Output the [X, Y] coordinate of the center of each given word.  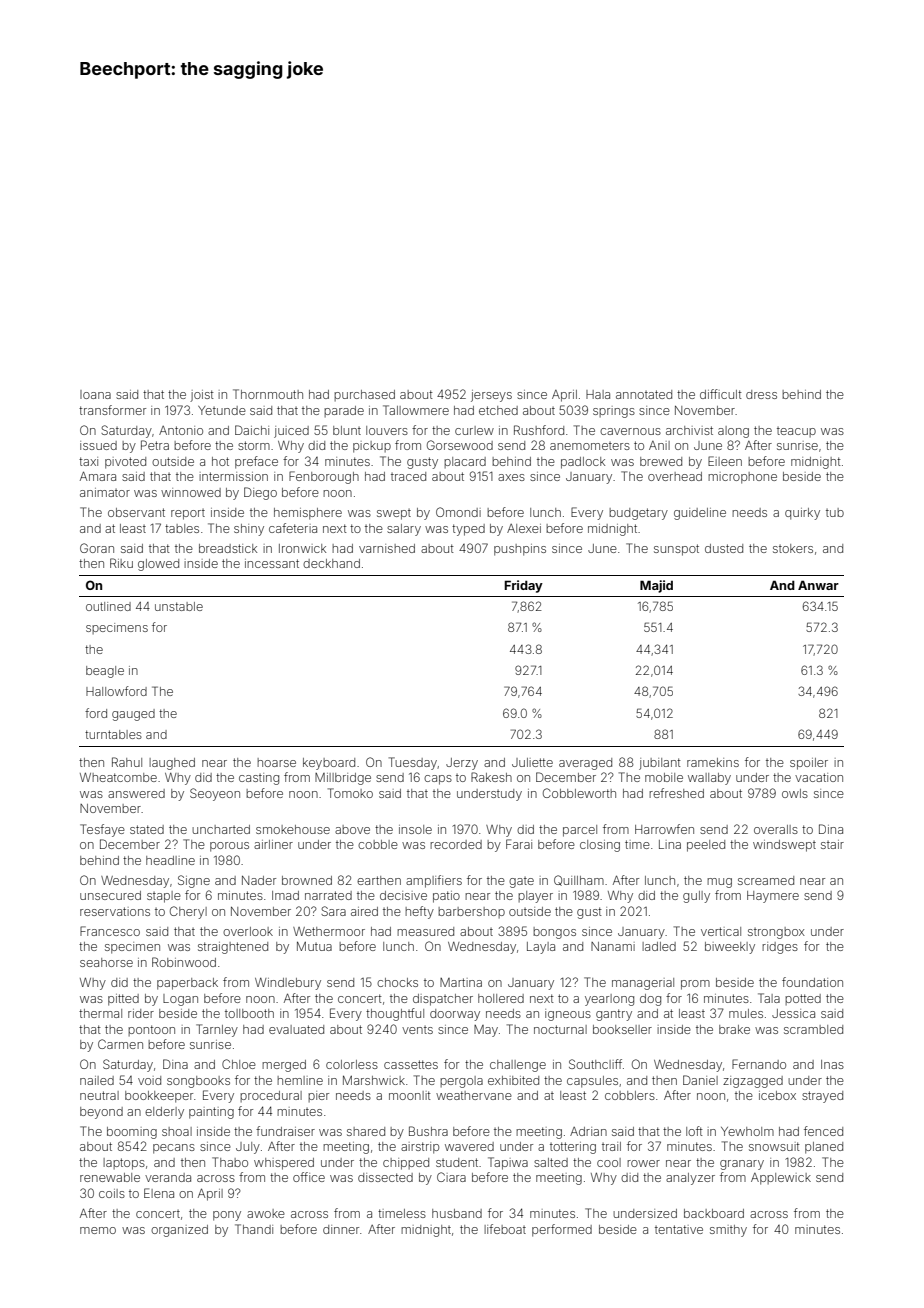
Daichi [252, 430]
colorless [352, 1064]
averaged [585, 764]
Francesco [110, 931]
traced [408, 476]
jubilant [660, 764]
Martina [461, 982]
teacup [796, 432]
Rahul [127, 762]
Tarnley [217, 1030]
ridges [780, 948]
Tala [769, 998]
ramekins [713, 762]
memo [98, 1230]
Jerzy [462, 764]
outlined [108, 606]
